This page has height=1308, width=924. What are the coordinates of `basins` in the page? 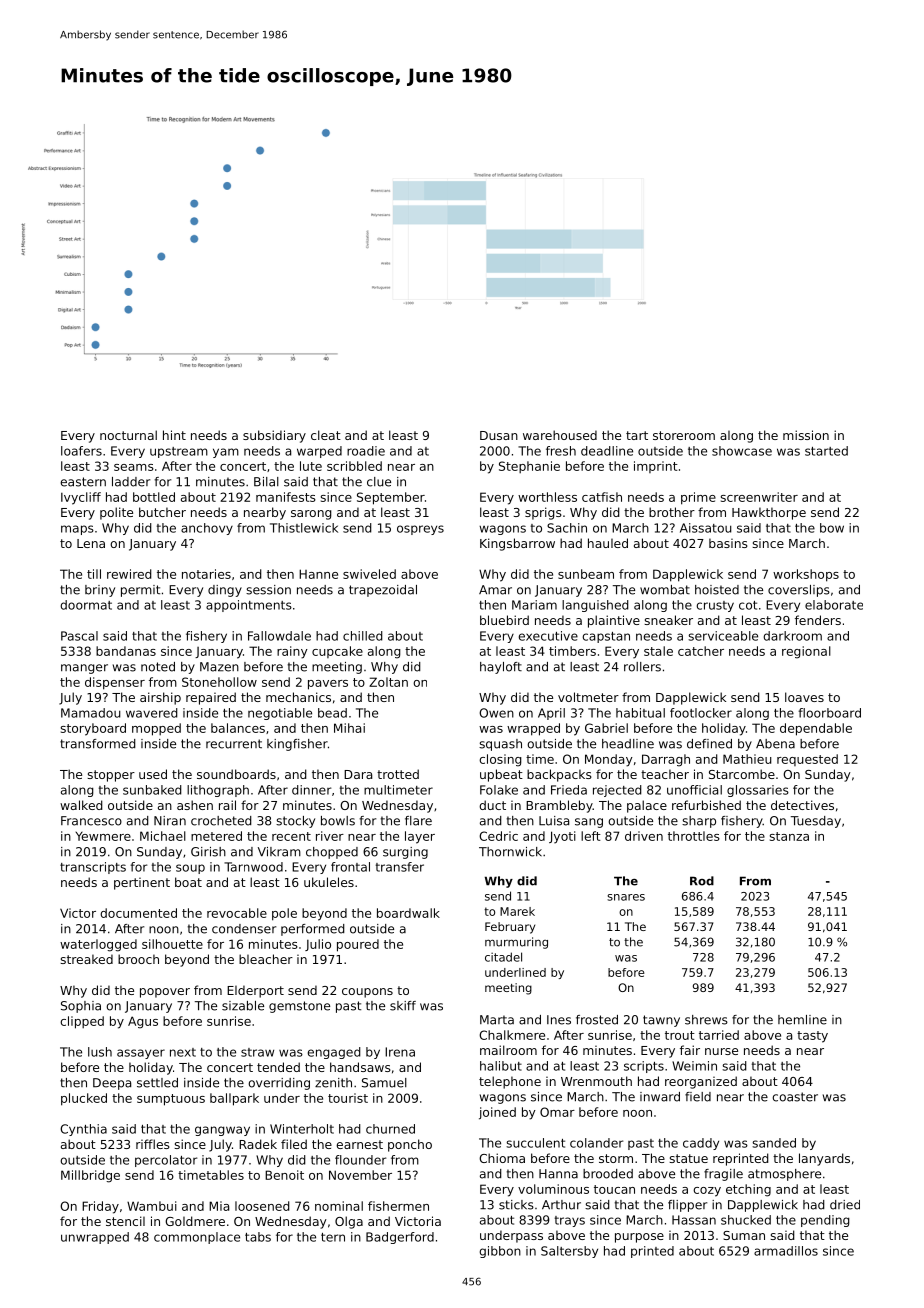 It's located at (728, 543).
